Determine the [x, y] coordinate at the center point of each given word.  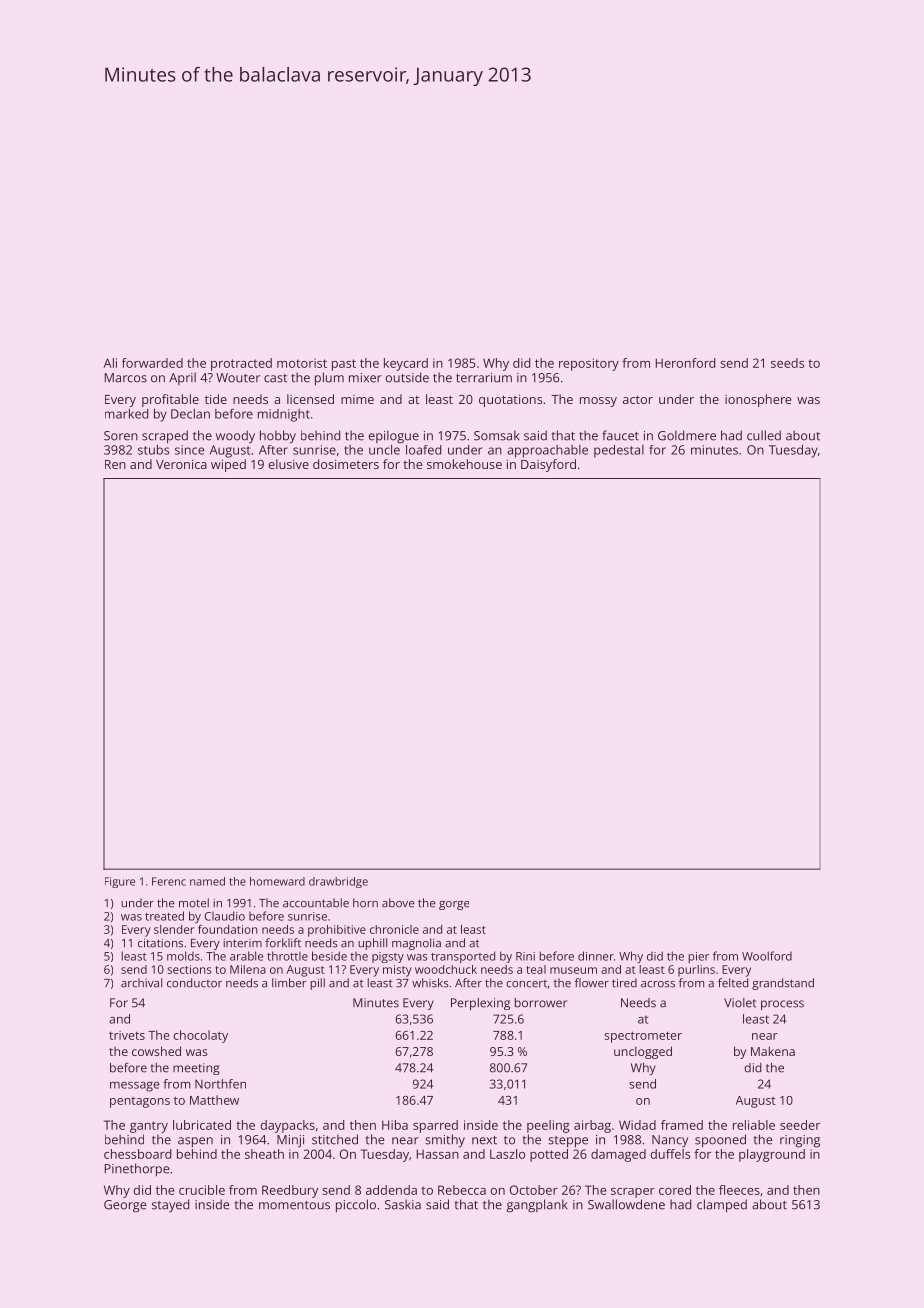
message [135, 1087]
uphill [372, 944]
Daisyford [548, 465]
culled [764, 435]
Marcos [125, 378]
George [125, 1206]
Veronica [181, 464]
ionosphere [758, 400]
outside [407, 377]
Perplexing [480, 1004]
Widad [637, 1125]
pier [698, 957]
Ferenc [169, 881]
